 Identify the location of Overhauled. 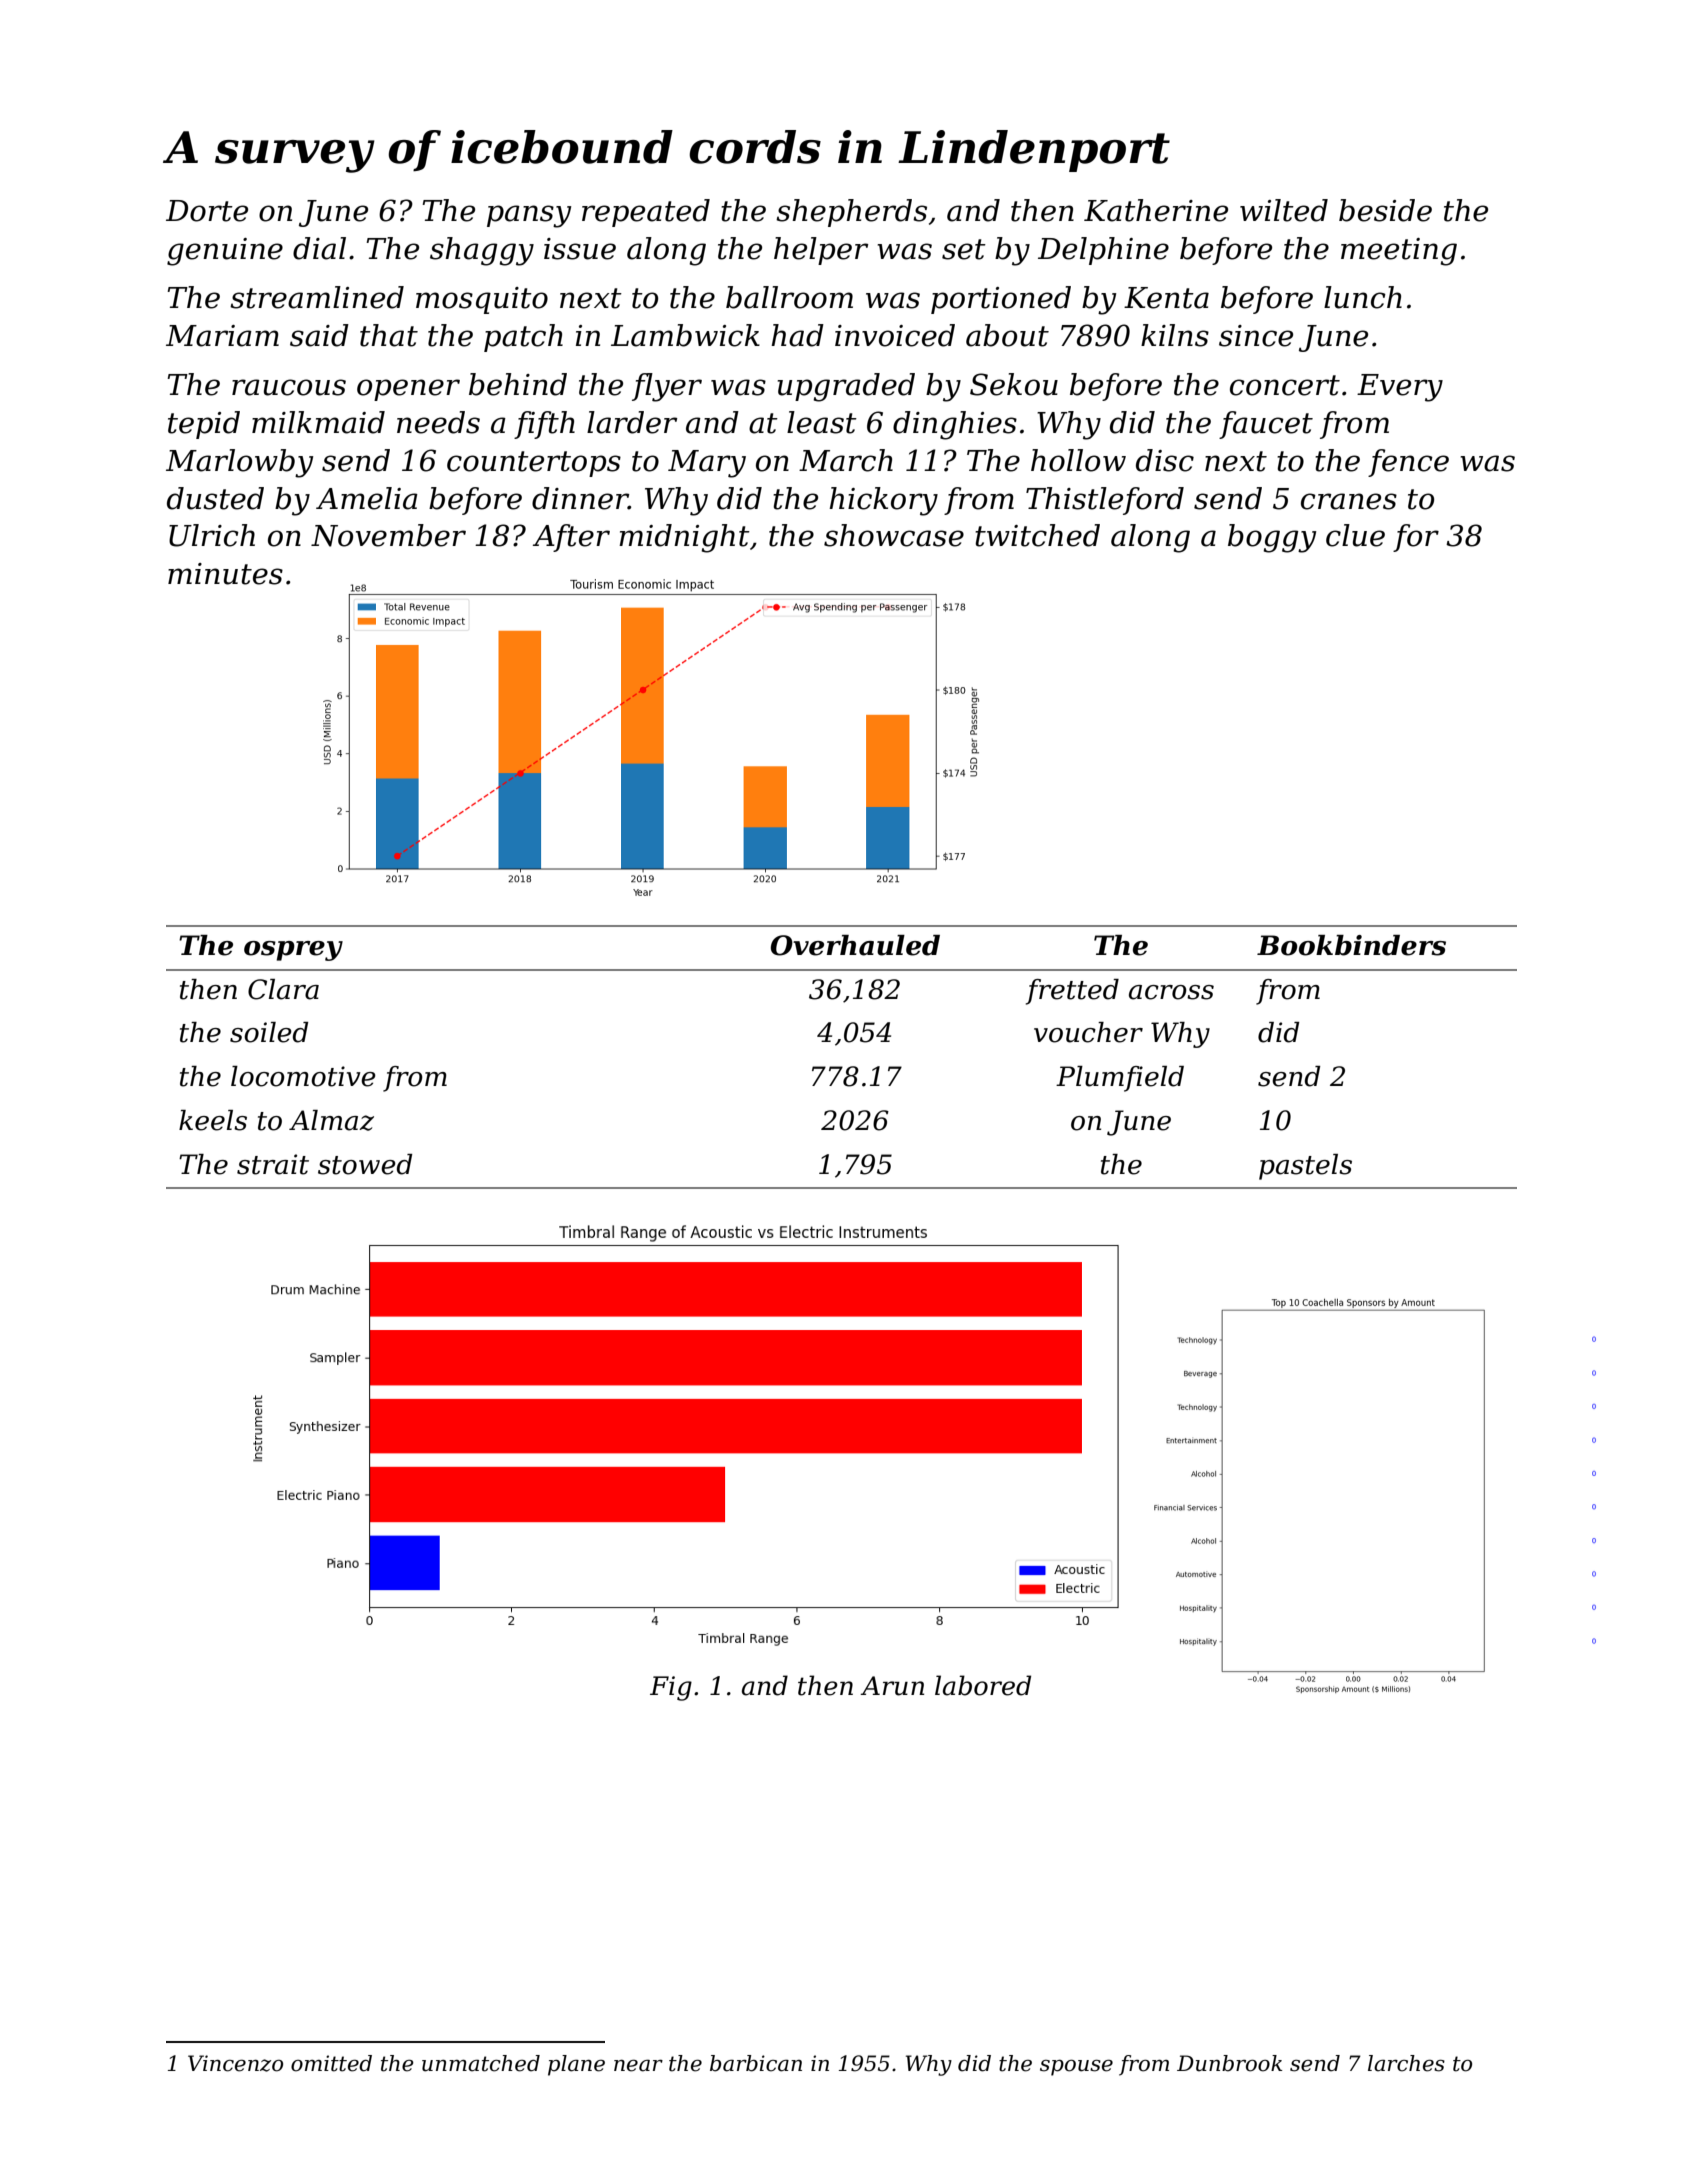
(855, 945).
